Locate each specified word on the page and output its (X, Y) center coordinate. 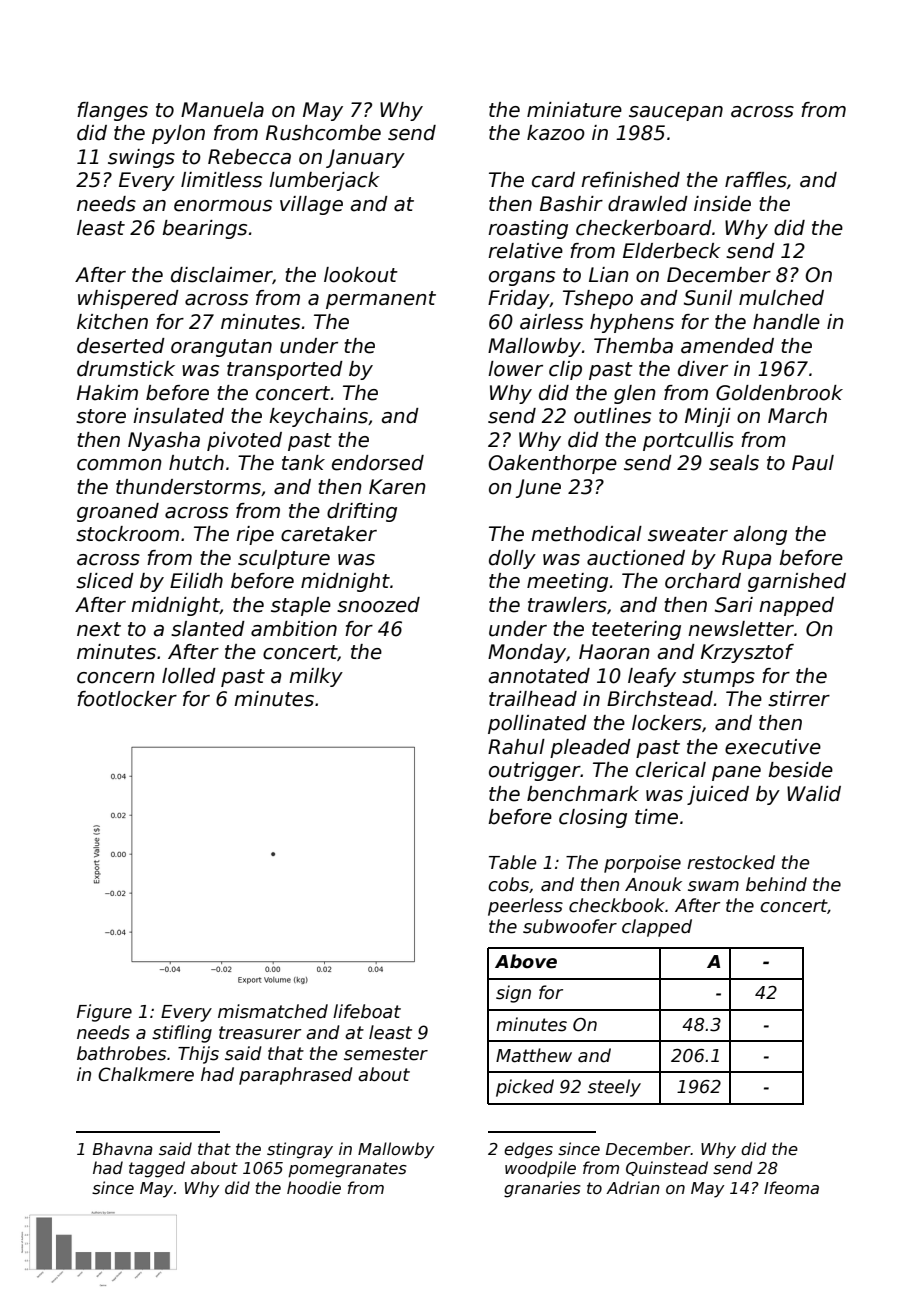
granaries (542, 1189)
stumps (718, 678)
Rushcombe (323, 133)
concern (116, 678)
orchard (703, 581)
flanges (112, 111)
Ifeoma (791, 1187)
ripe (255, 535)
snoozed (378, 605)
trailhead (533, 699)
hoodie (314, 1188)
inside (722, 204)
